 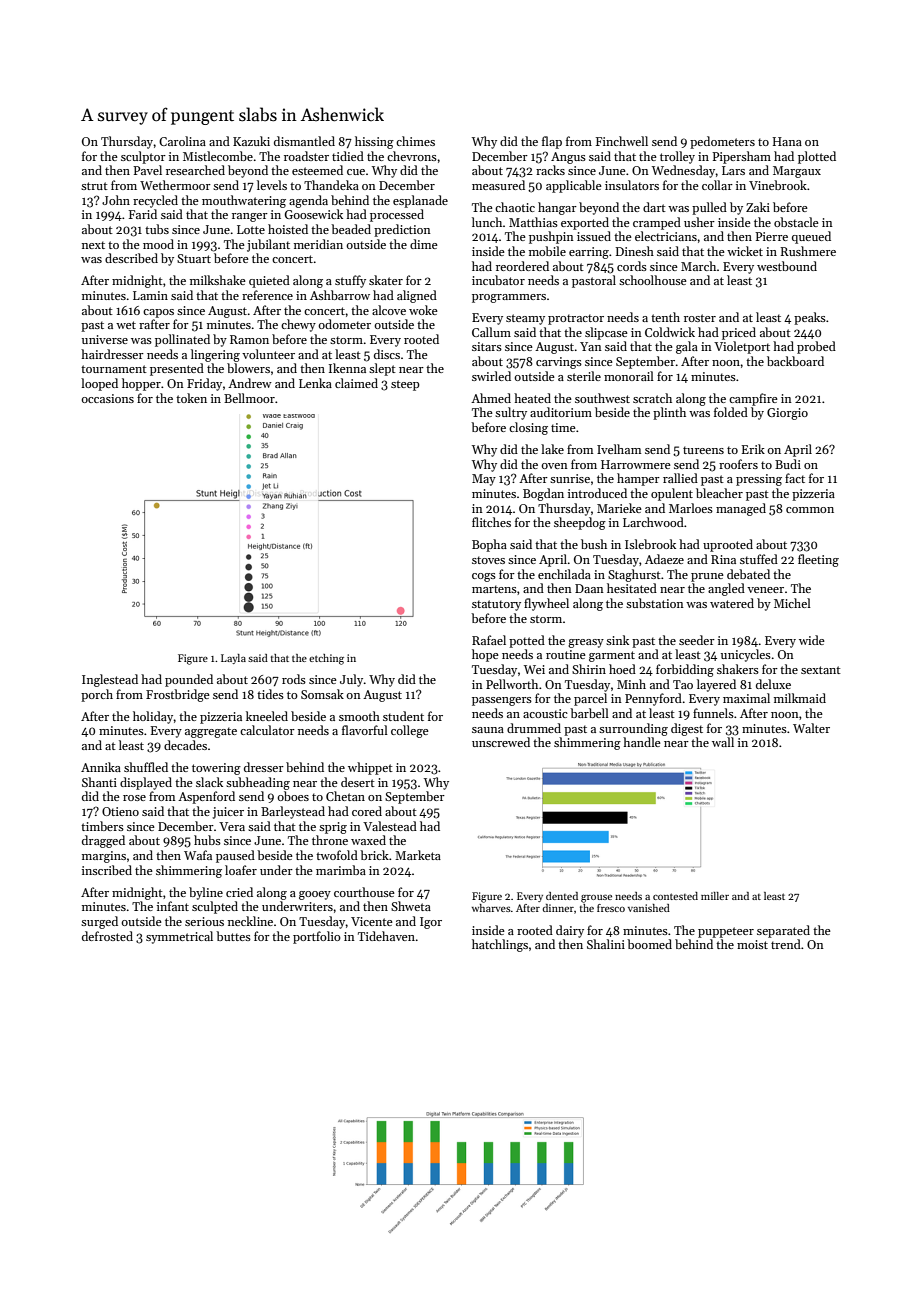 I want to click on unicycles, so click(x=746, y=655).
